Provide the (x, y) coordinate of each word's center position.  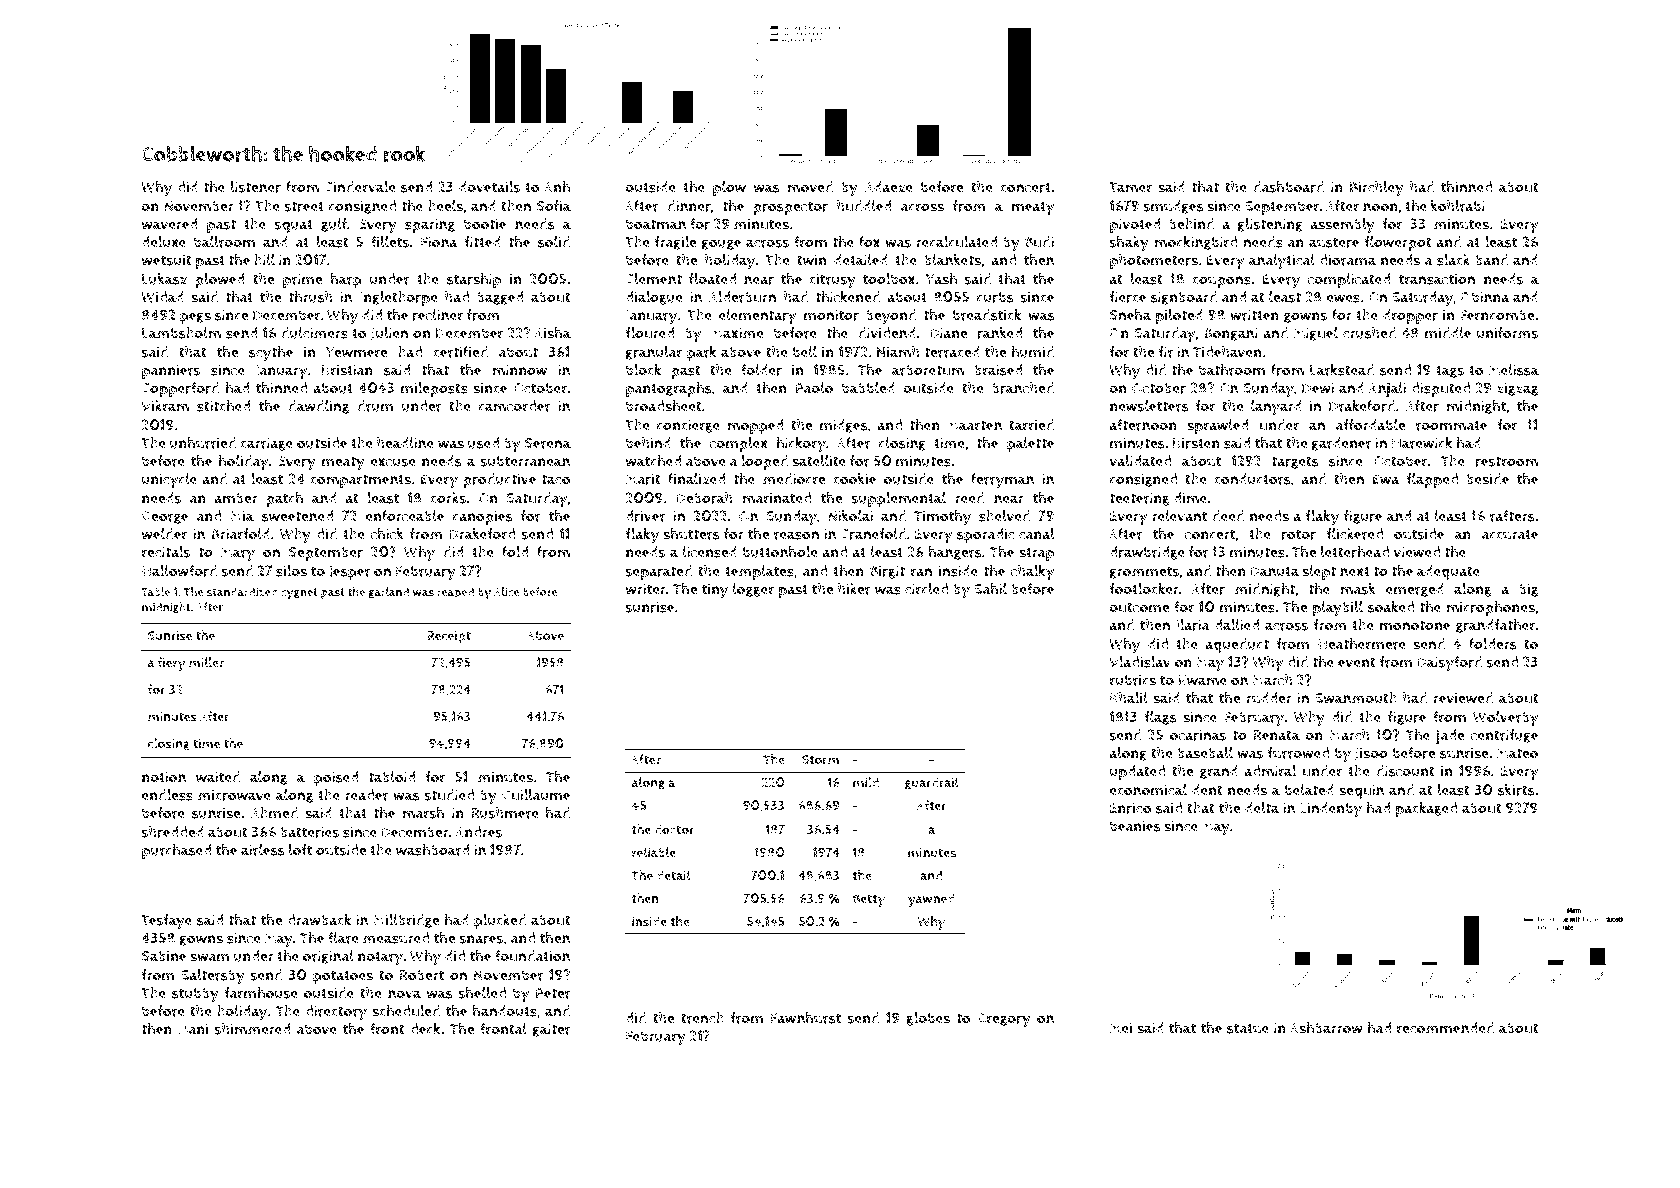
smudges (1174, 207)
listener (256, 187)
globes (928, 1019)
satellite (819, 461)
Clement (653, 279)
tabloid (391, 777)
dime (1190, 498)
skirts (1516, 790)
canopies (483, 517)
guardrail (932, 783)
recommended (1445, 1028)
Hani (193, 1029)
